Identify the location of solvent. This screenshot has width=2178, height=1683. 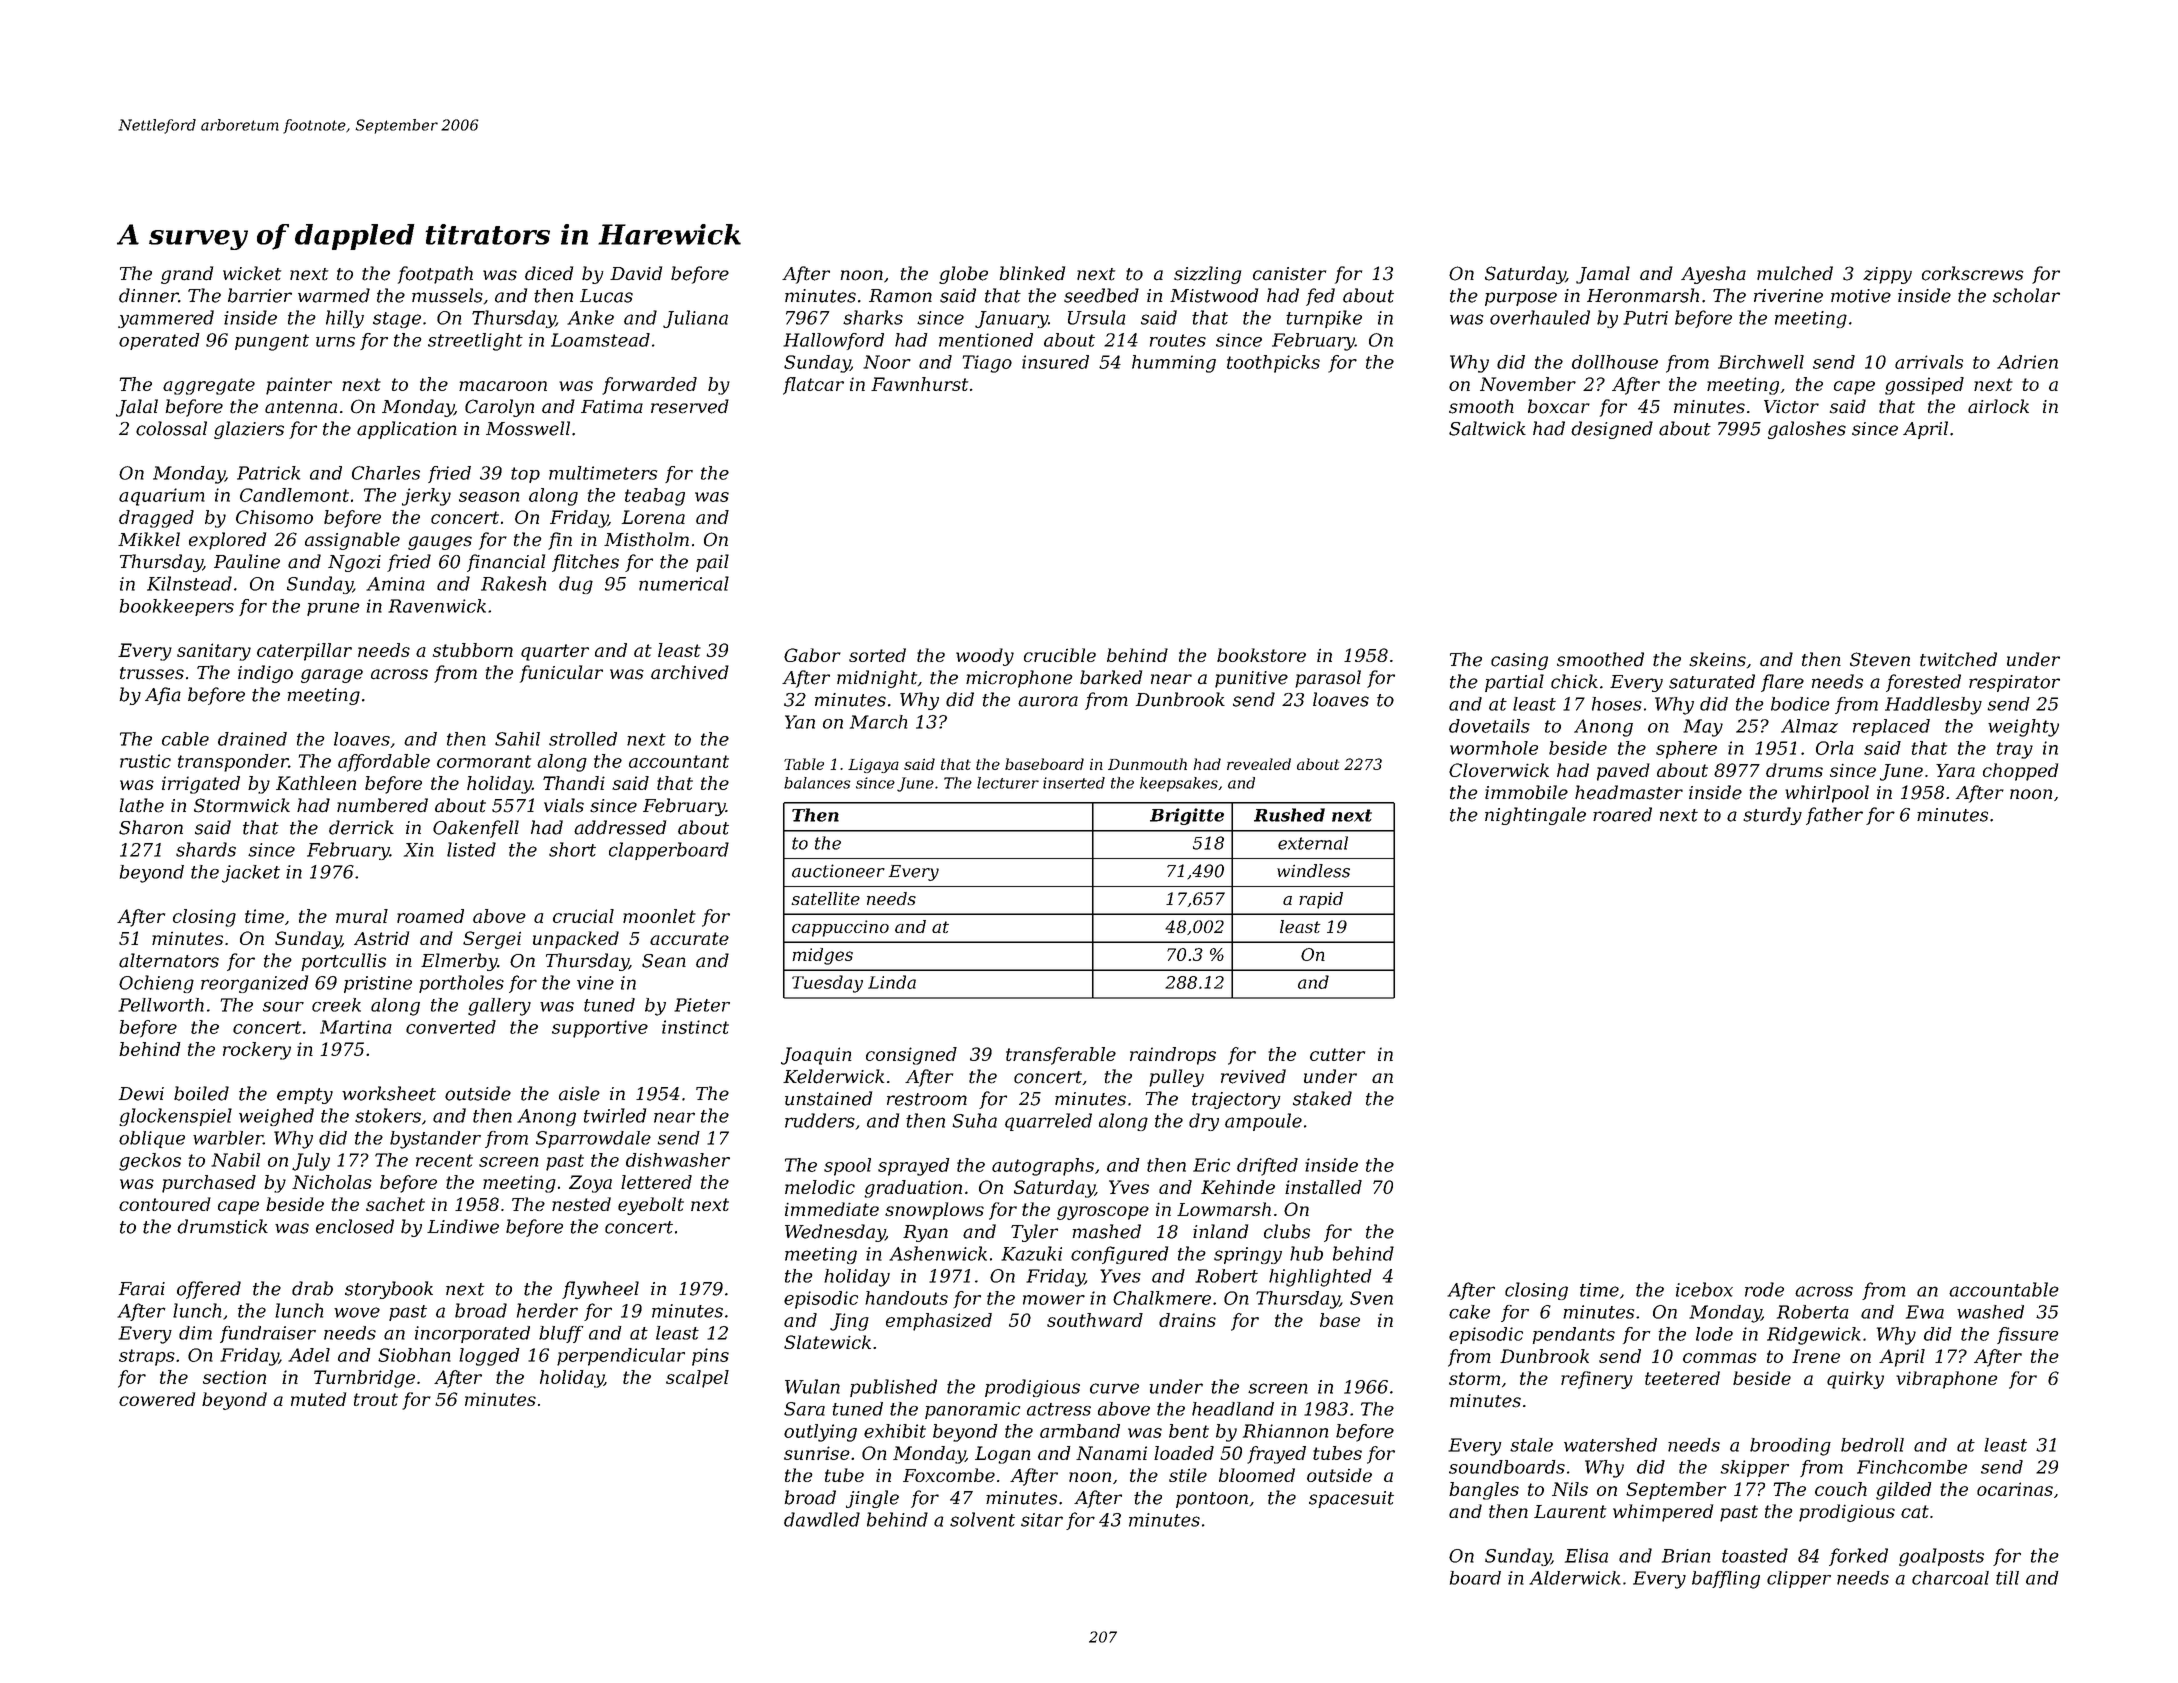
(982, 1519).
